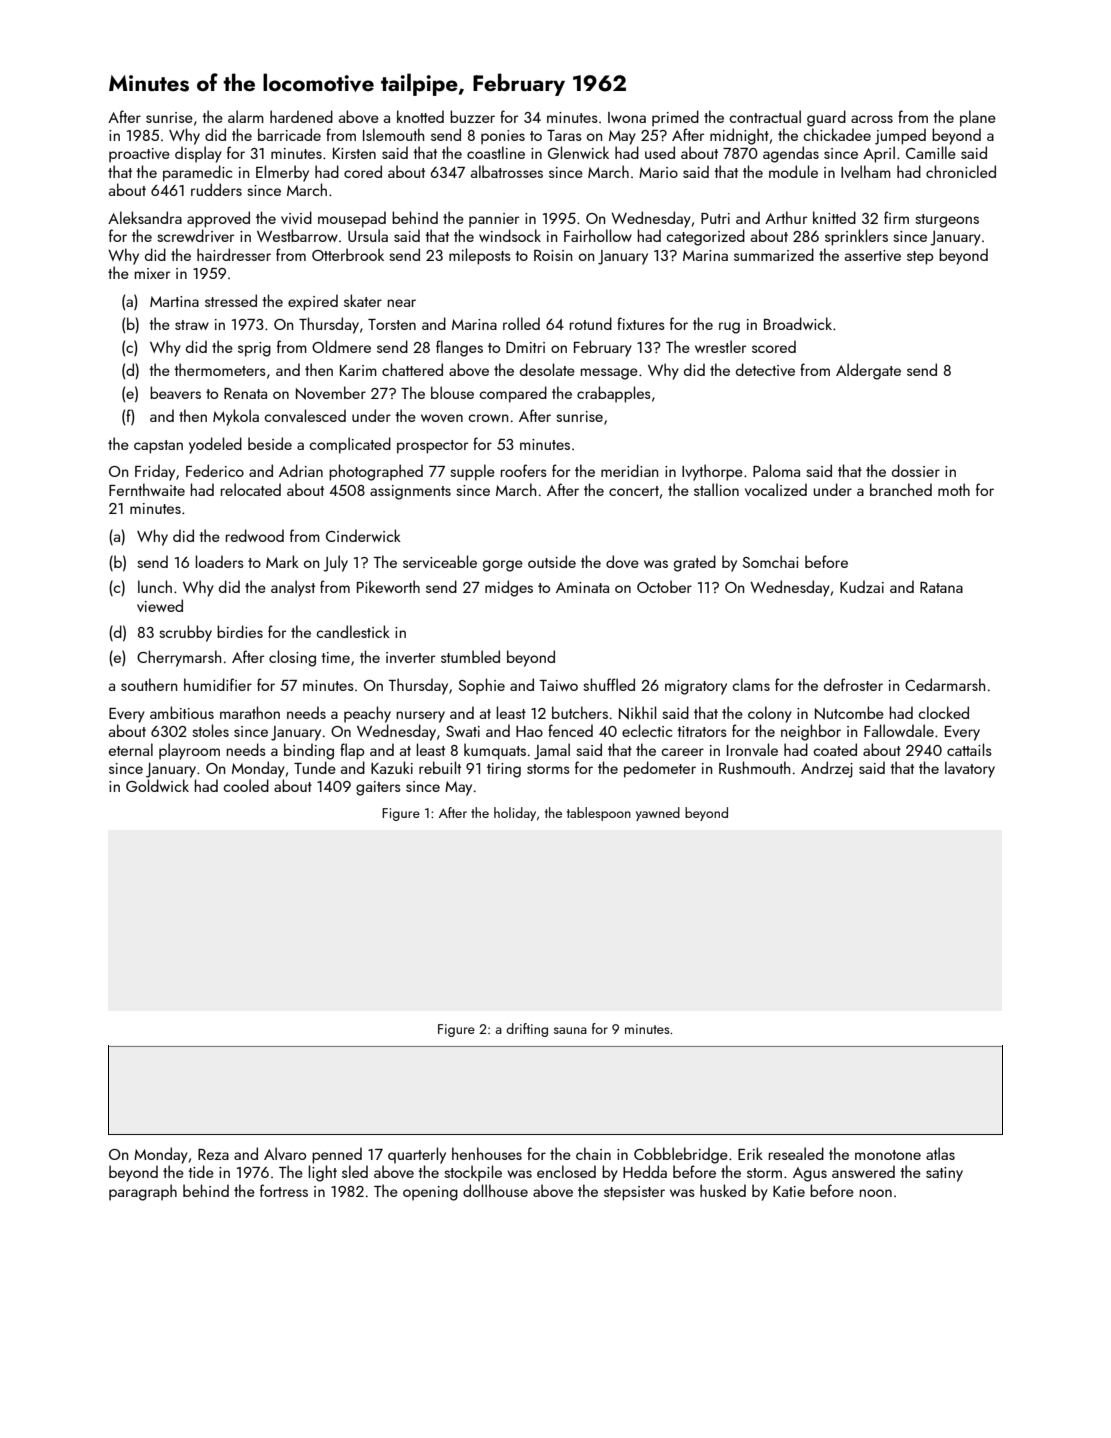 The height and width of the screenshot is (1438, 1111). What do you see at coordinates (246, 785) in the screenshot?
I see `cooled` at bounding box center [246, 785].
